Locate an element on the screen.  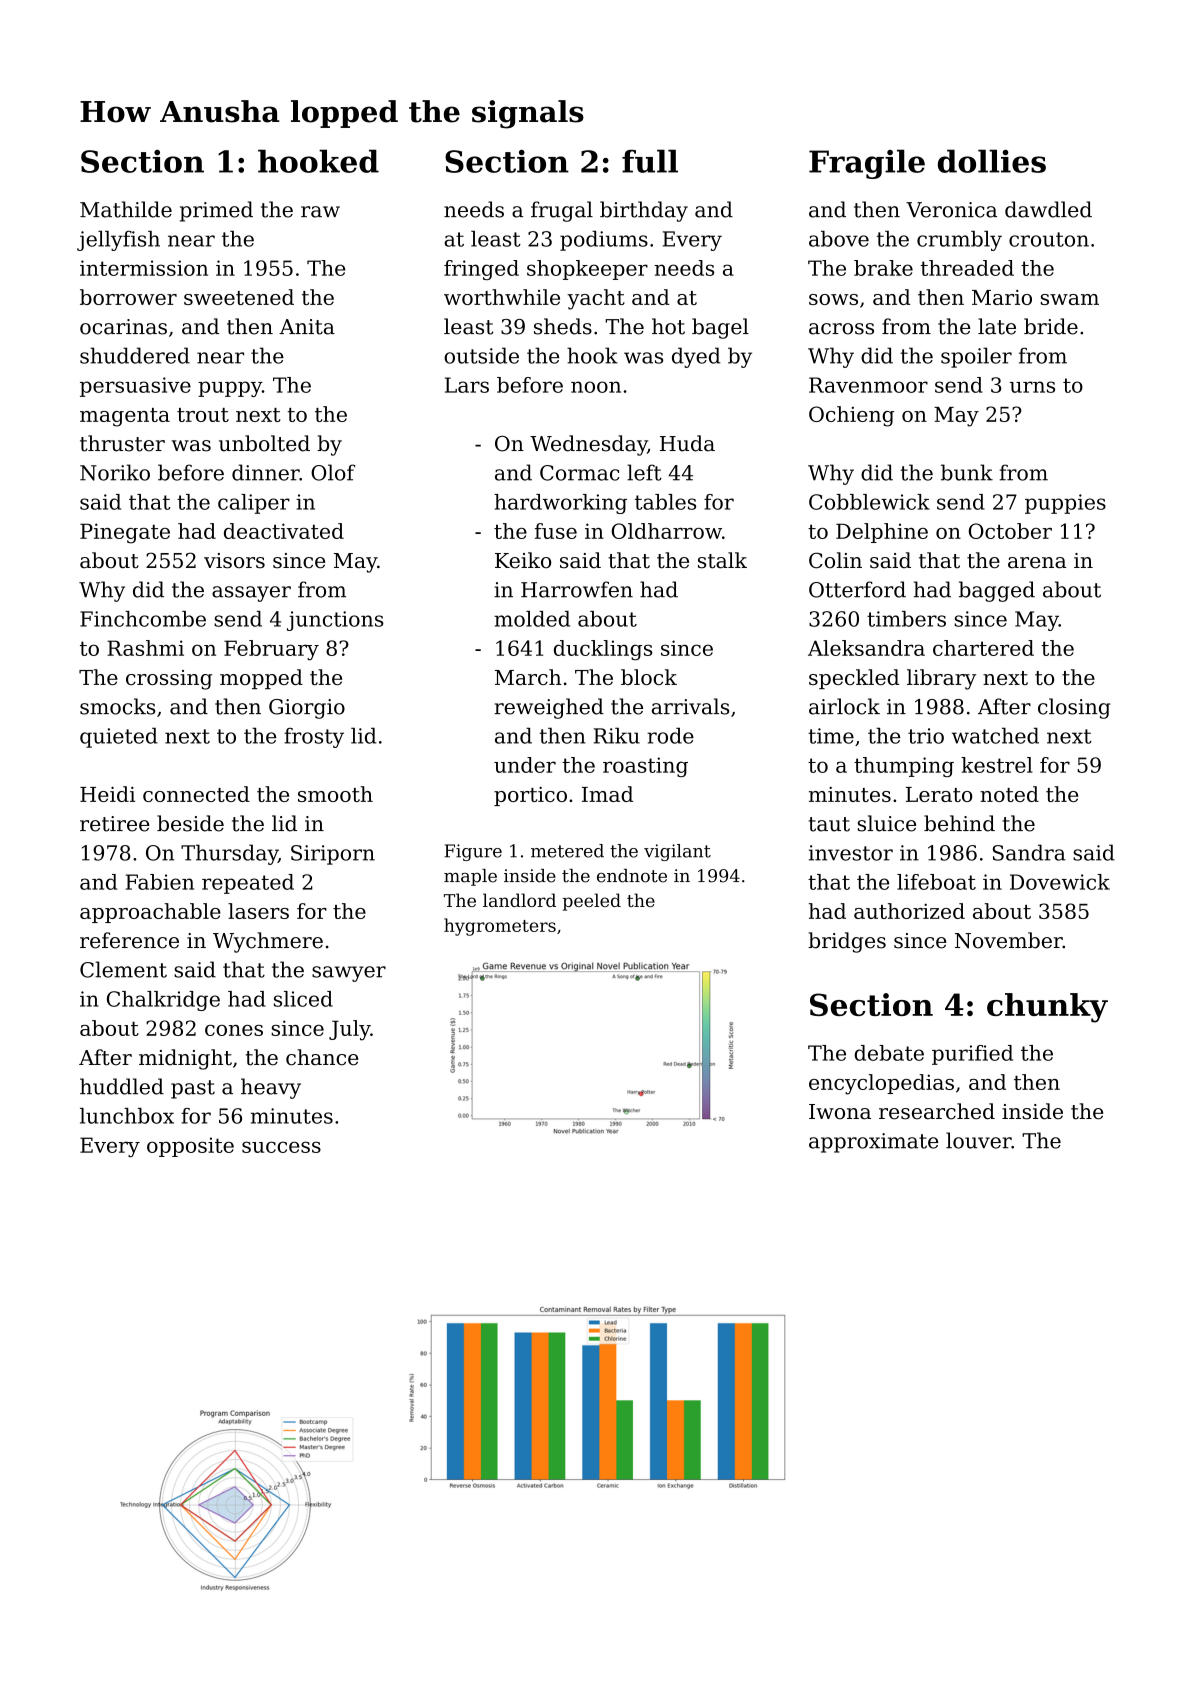
frosty is located at coordinates (314, 738).
